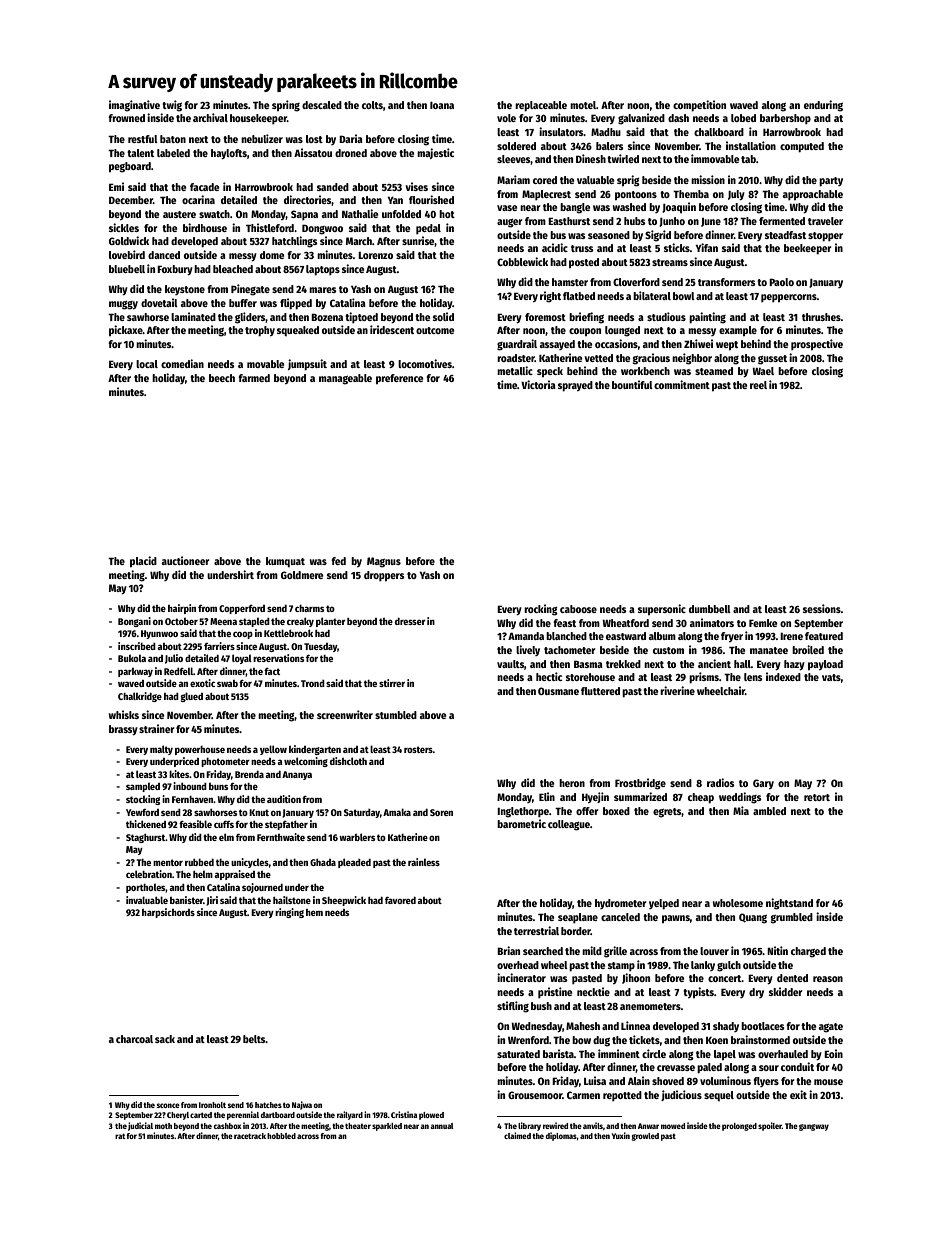 Image resolution: width=952 pixels, height=1233 pixels. Describe the element at coordinates (782, 221) in the page. I see `fermented` at that location.
